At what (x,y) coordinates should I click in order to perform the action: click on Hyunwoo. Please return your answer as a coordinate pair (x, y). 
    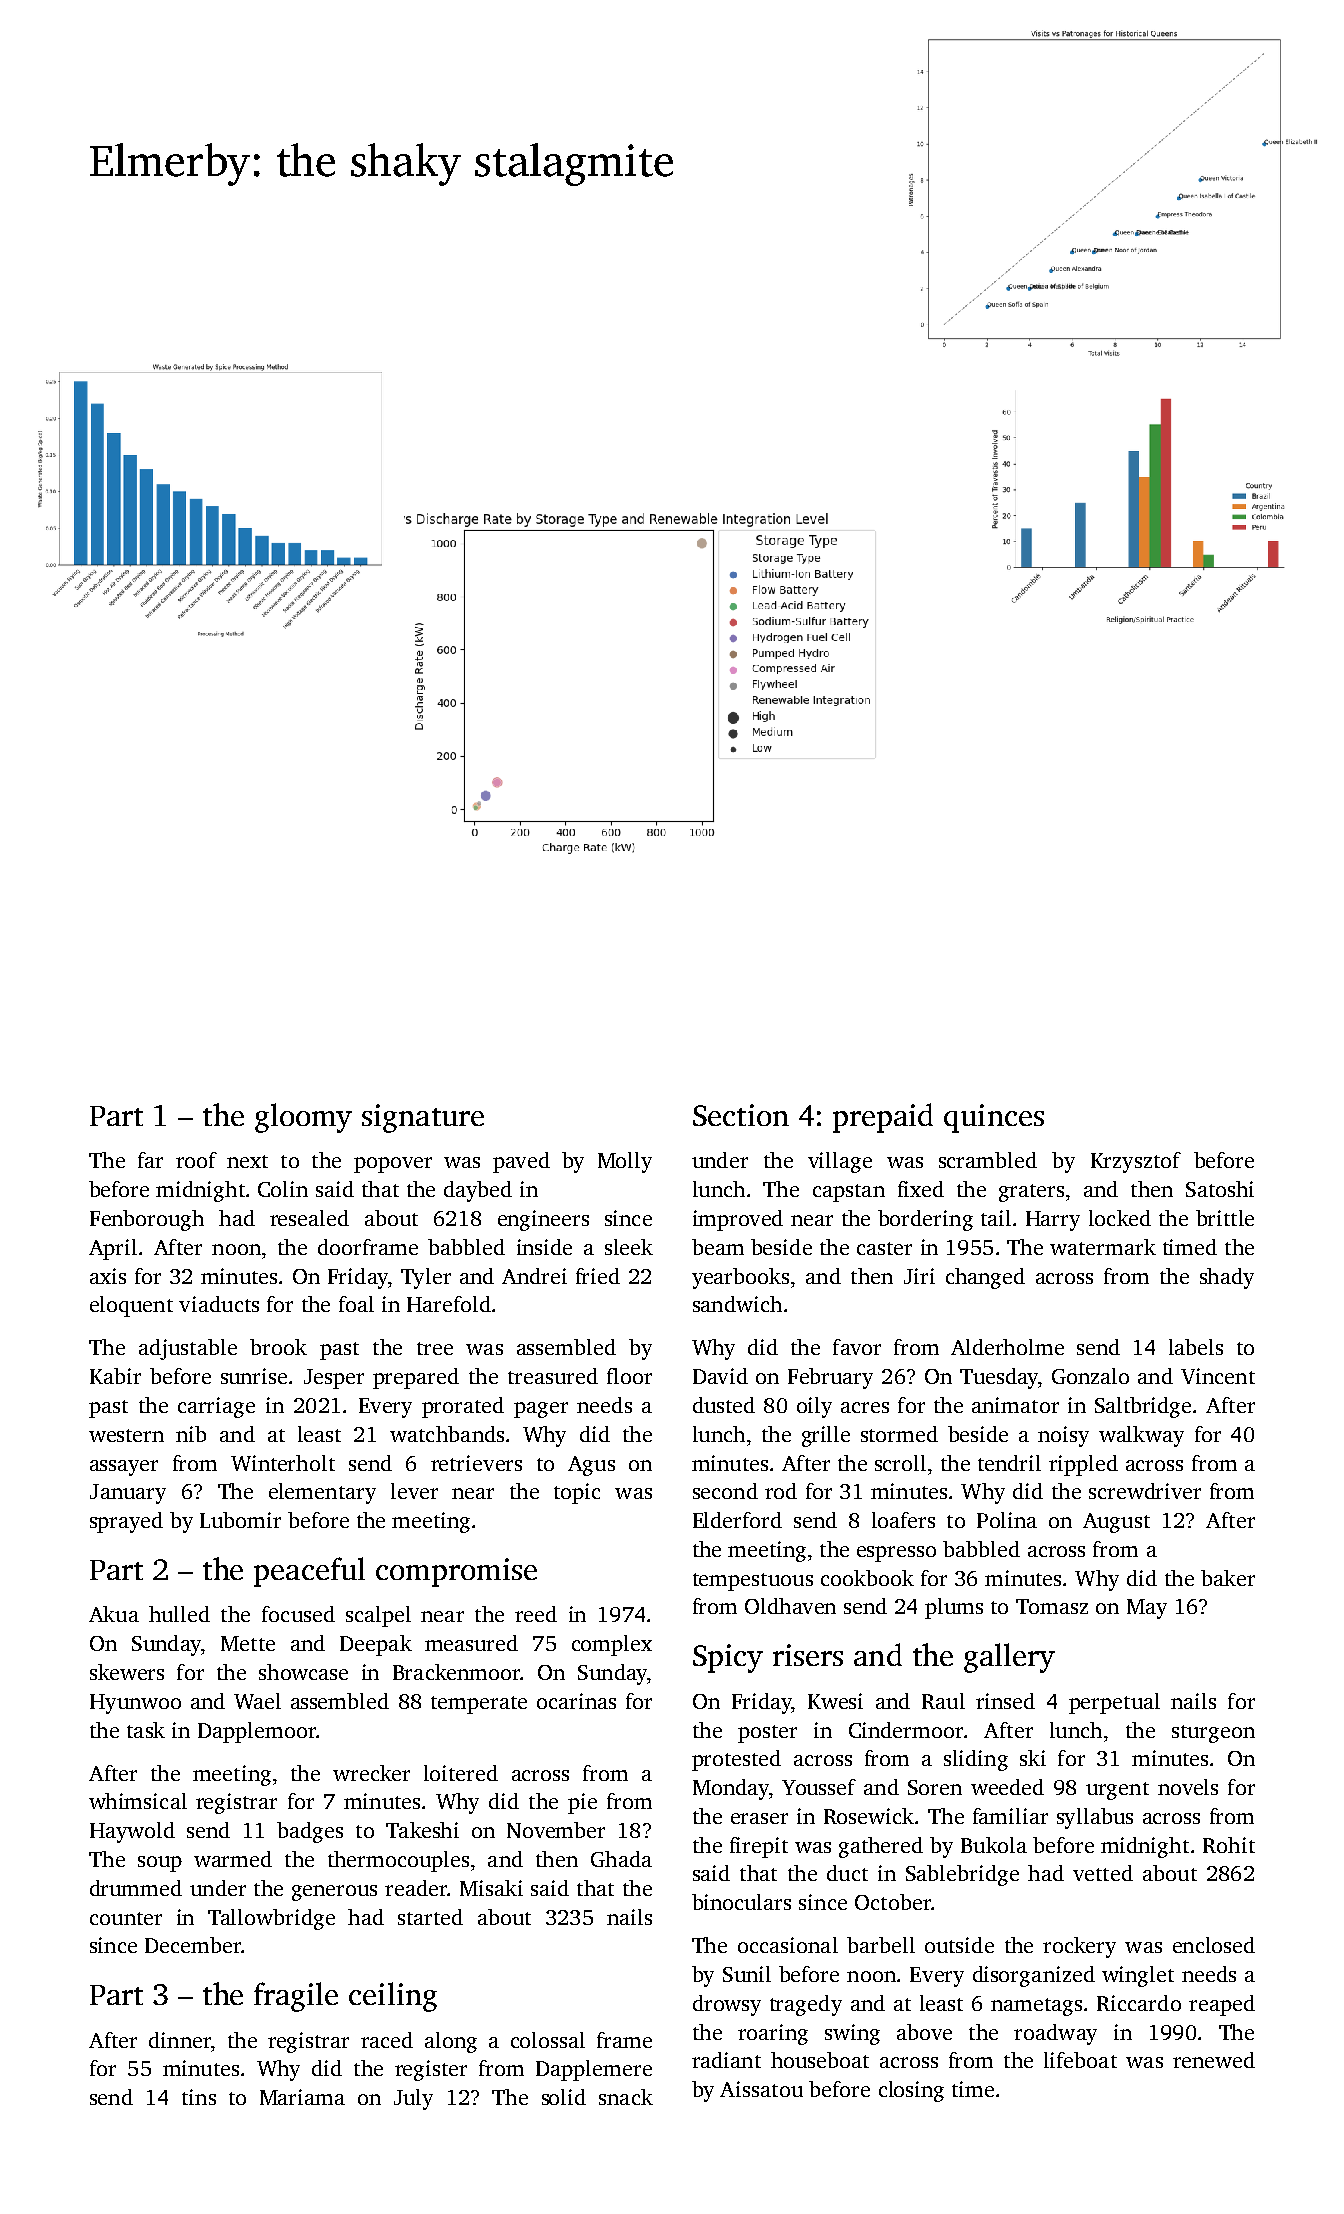
    Looking at the image, I should click on (135, 1704).
